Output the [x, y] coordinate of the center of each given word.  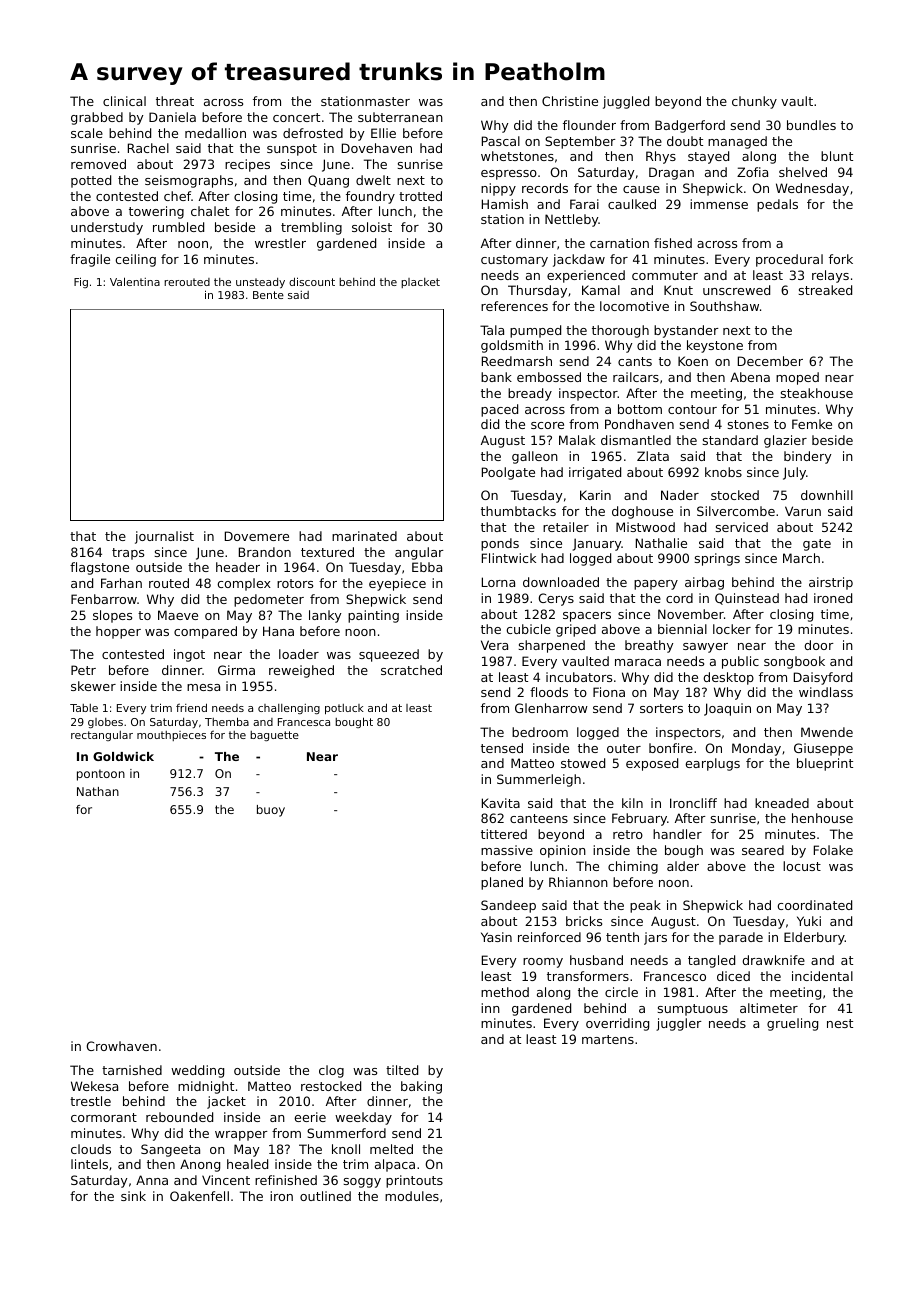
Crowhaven [121, 1046]
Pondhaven [639, 424]
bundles [811, 125]
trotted [420, 196]
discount [312, 281]
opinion [563, 851]
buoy [271, 811]
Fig [81, 282]
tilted [402, 1070]
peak [645, 906]
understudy [107, 228]
